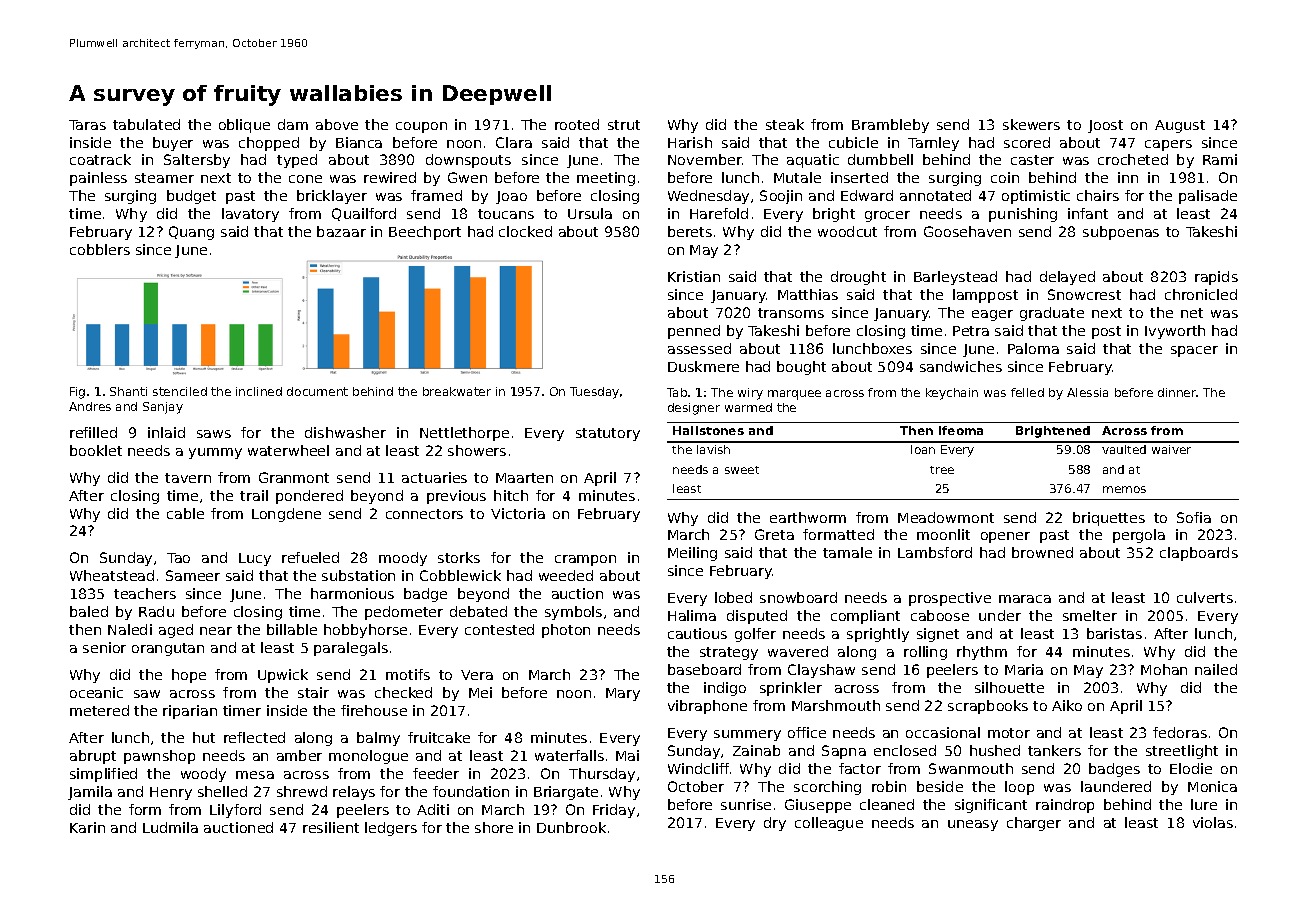  I want to click on painless, so click(98, 179).
